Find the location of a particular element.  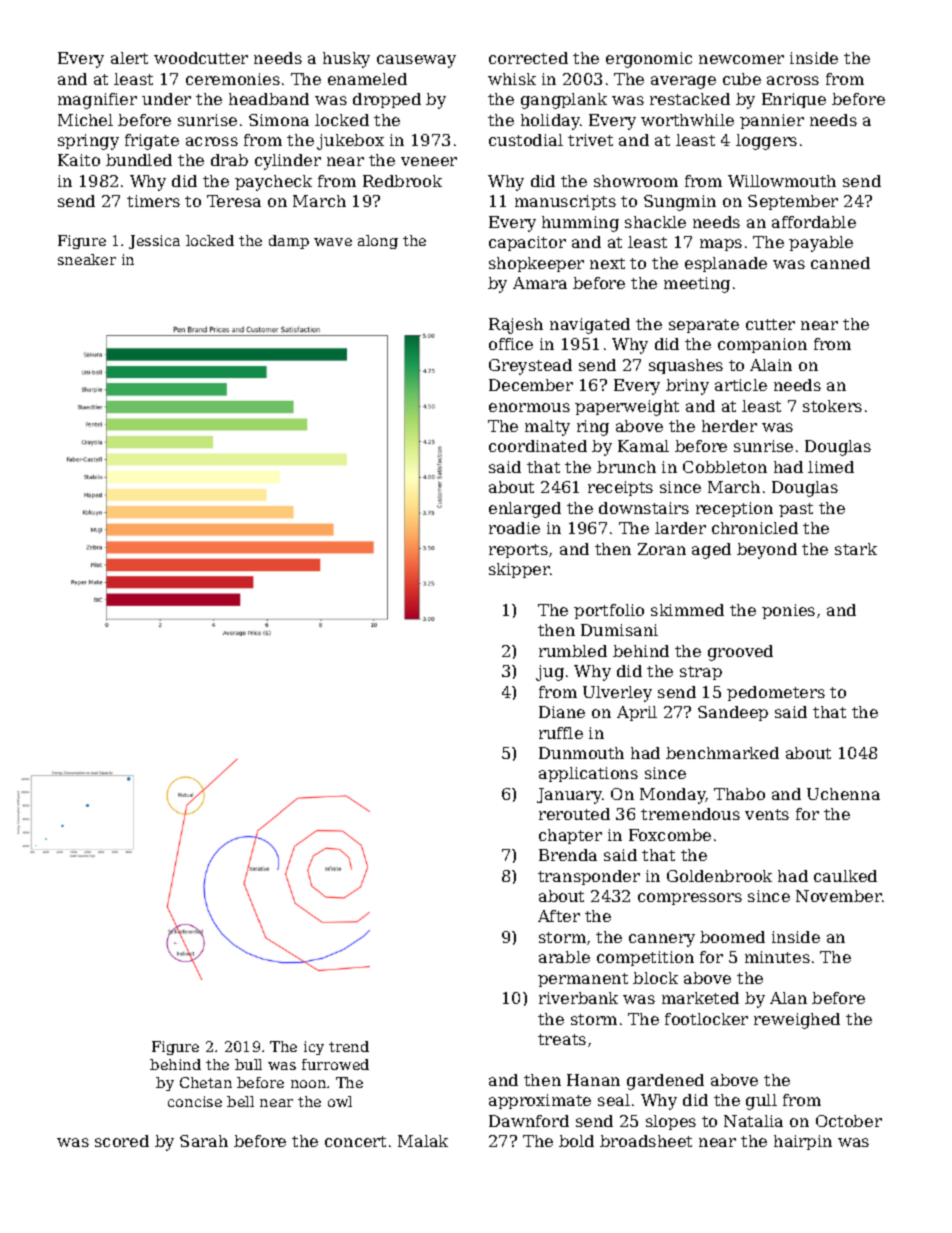

Goldenbrook is located at coordinates (719, 876).
